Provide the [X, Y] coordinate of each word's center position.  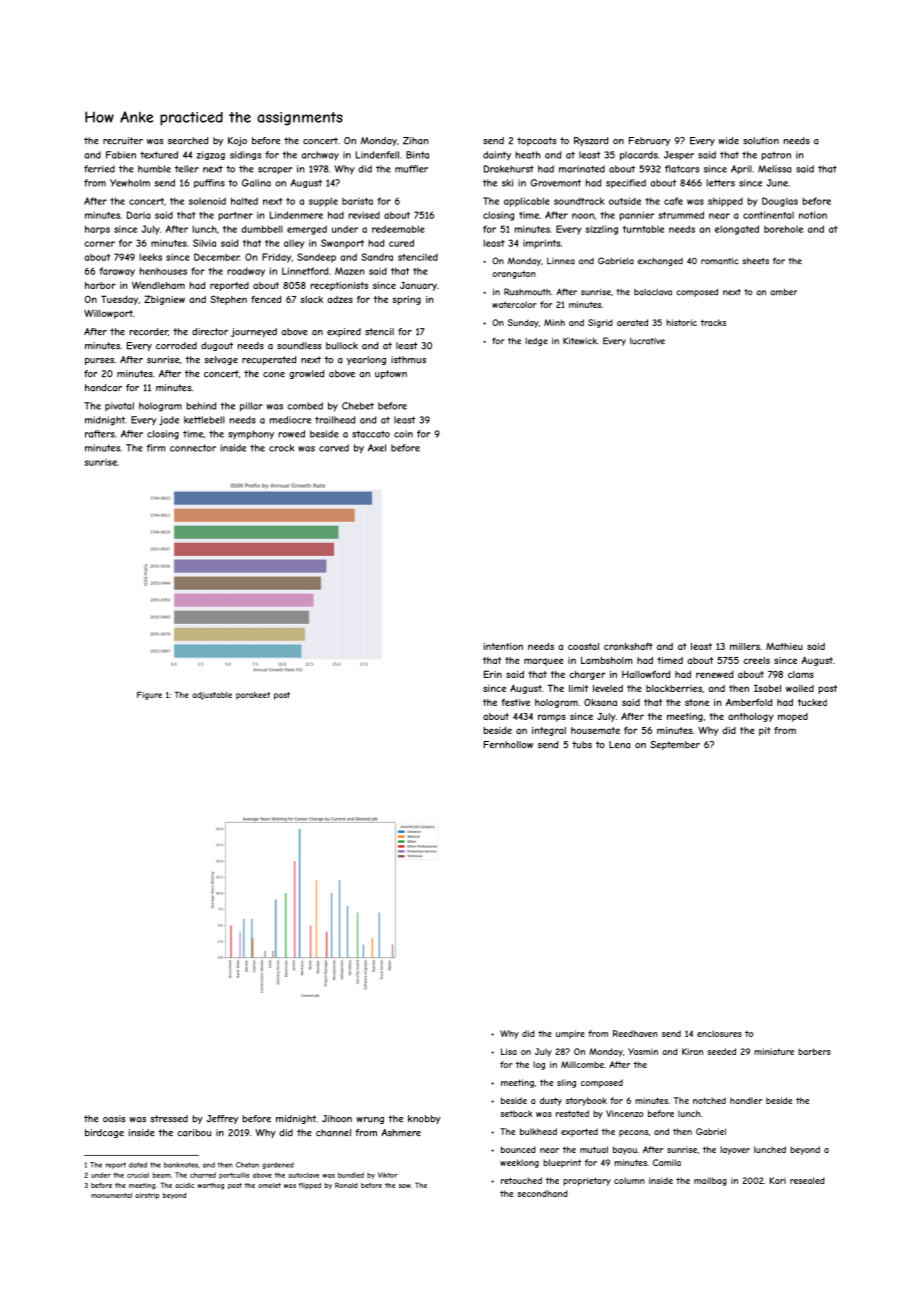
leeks [151, 257]
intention [503, 646]
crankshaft [628, 646]
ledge [536, 341]
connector [193, 448]
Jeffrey [222, 1119]
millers [745, 646]
